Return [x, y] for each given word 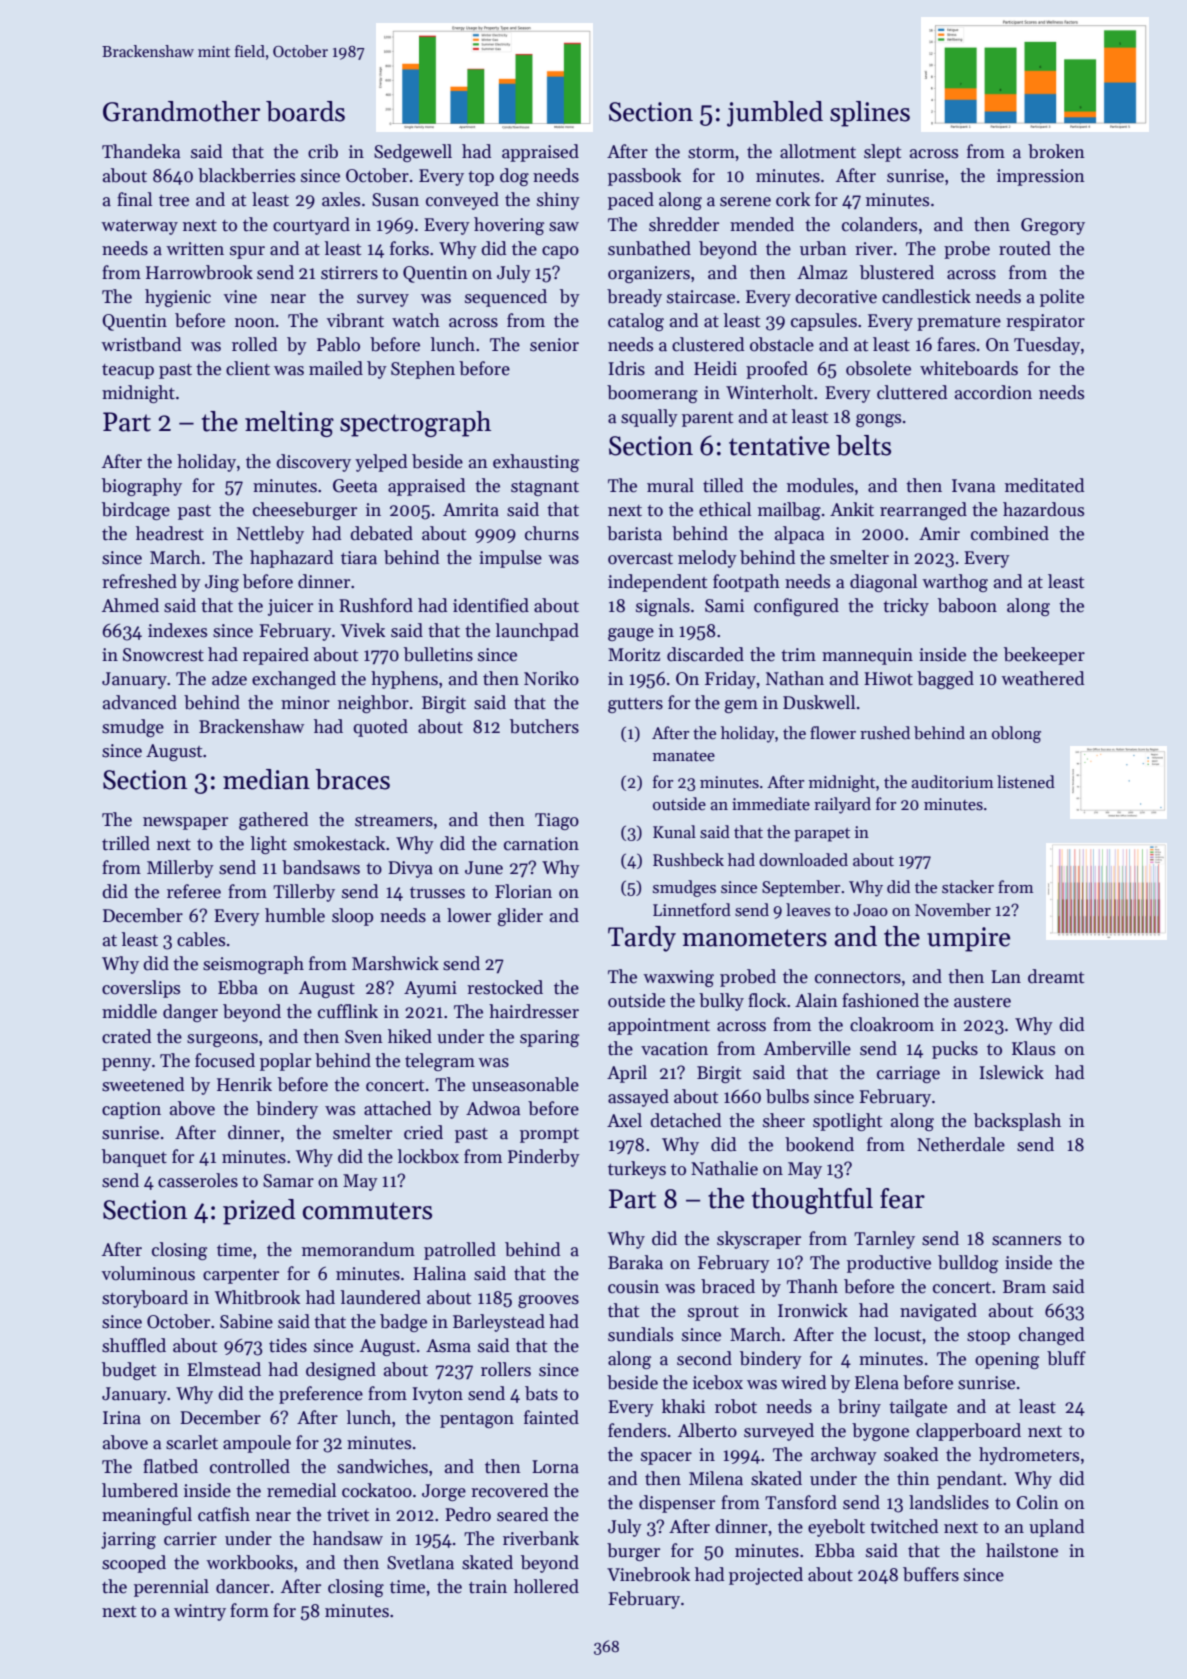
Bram [1024, 1287]
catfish [224, 1514]
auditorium [952, 782]
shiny [558, 201]
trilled [126, 843]
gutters [635, 705]
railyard [842, 805]
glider [520, 917]
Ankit [852, 509]
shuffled [134, 1345]
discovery [313, 463]
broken [1056, 151]
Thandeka [141, 151]
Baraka [635, 1262]
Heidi [715, 368]
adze [229, 678]
